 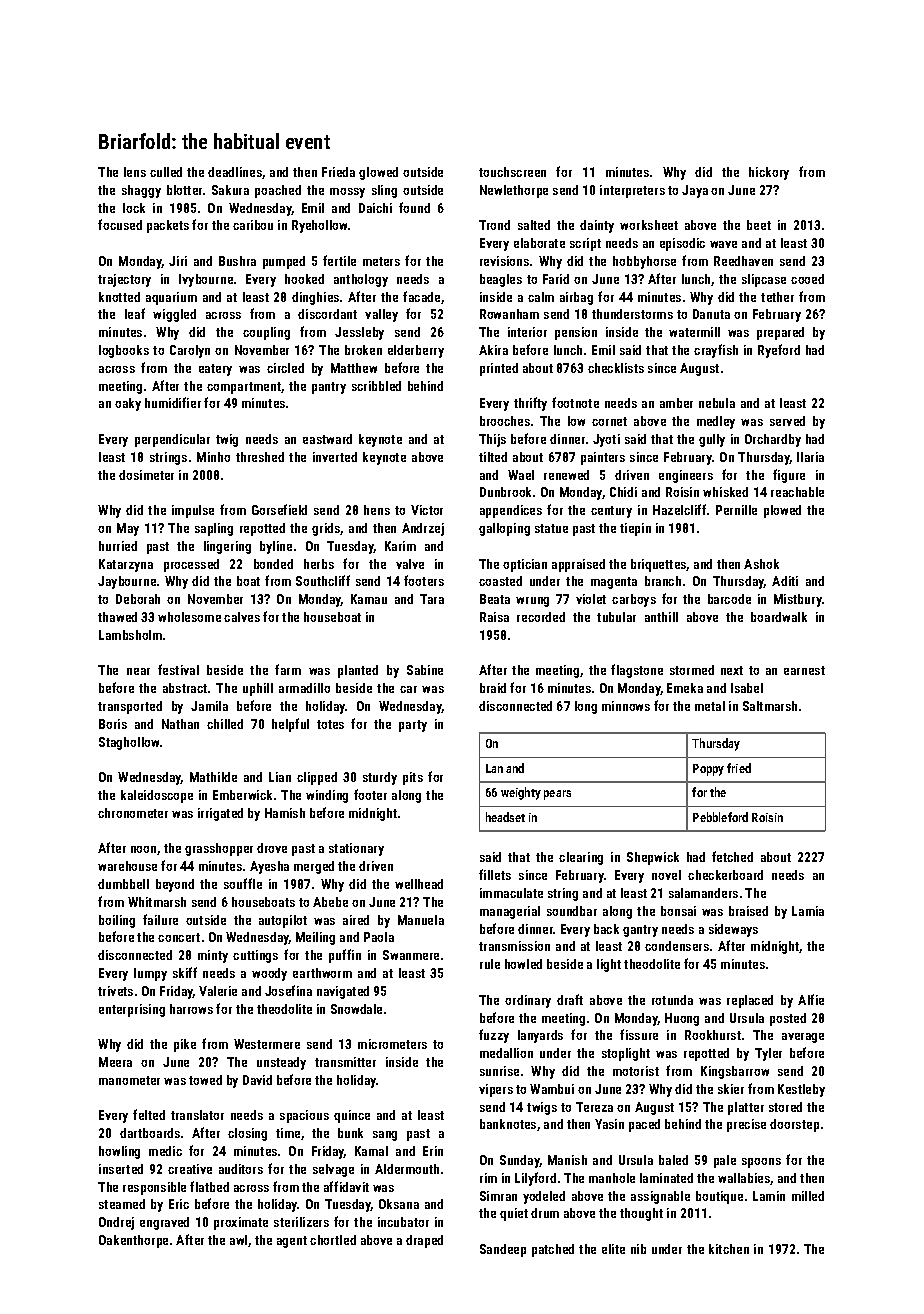 What do you see at coordinates (527, 332) in the image?
I see `interior` at bounding box center [527, 332].
